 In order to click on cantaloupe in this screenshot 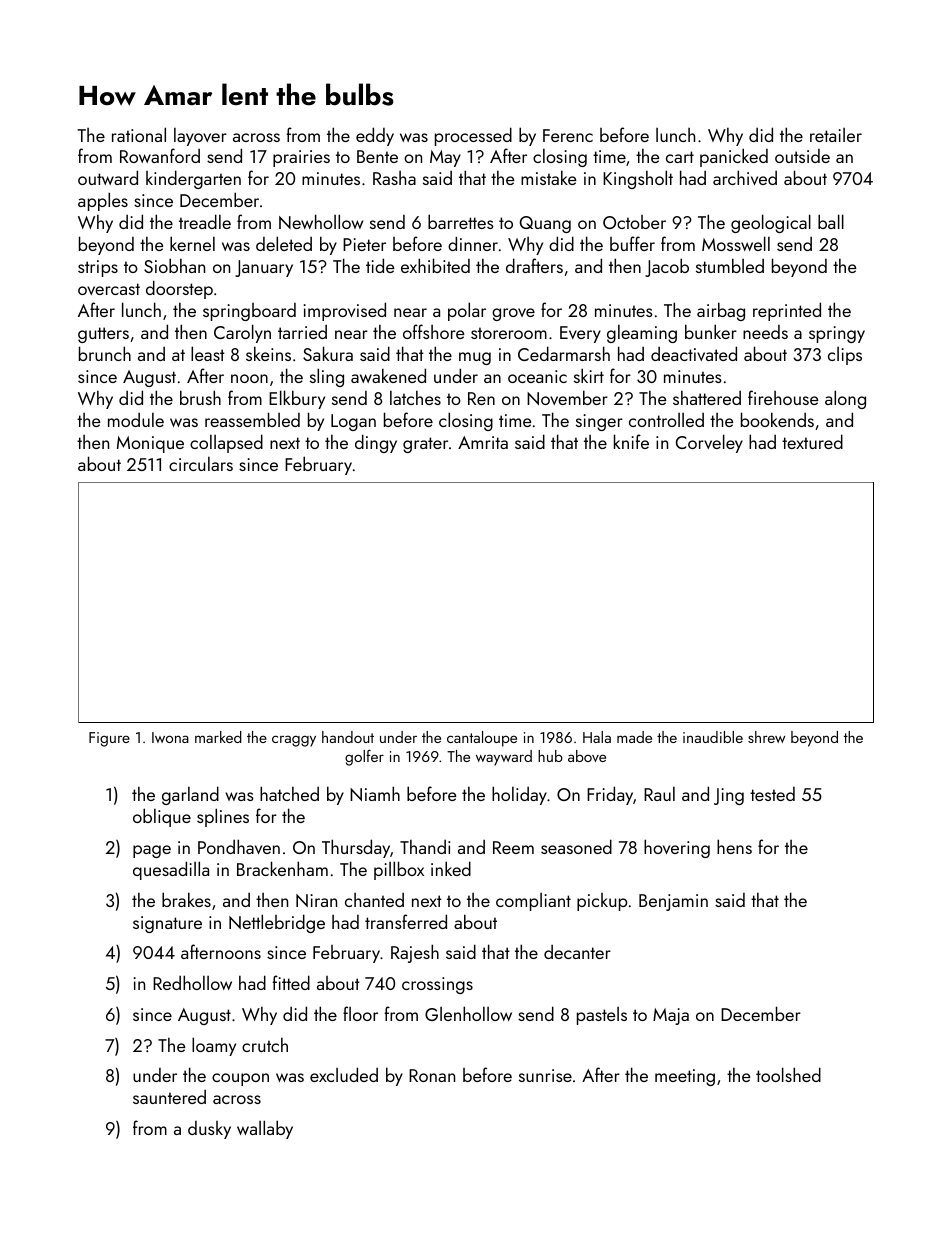, I will do `click(482, 739)`.
